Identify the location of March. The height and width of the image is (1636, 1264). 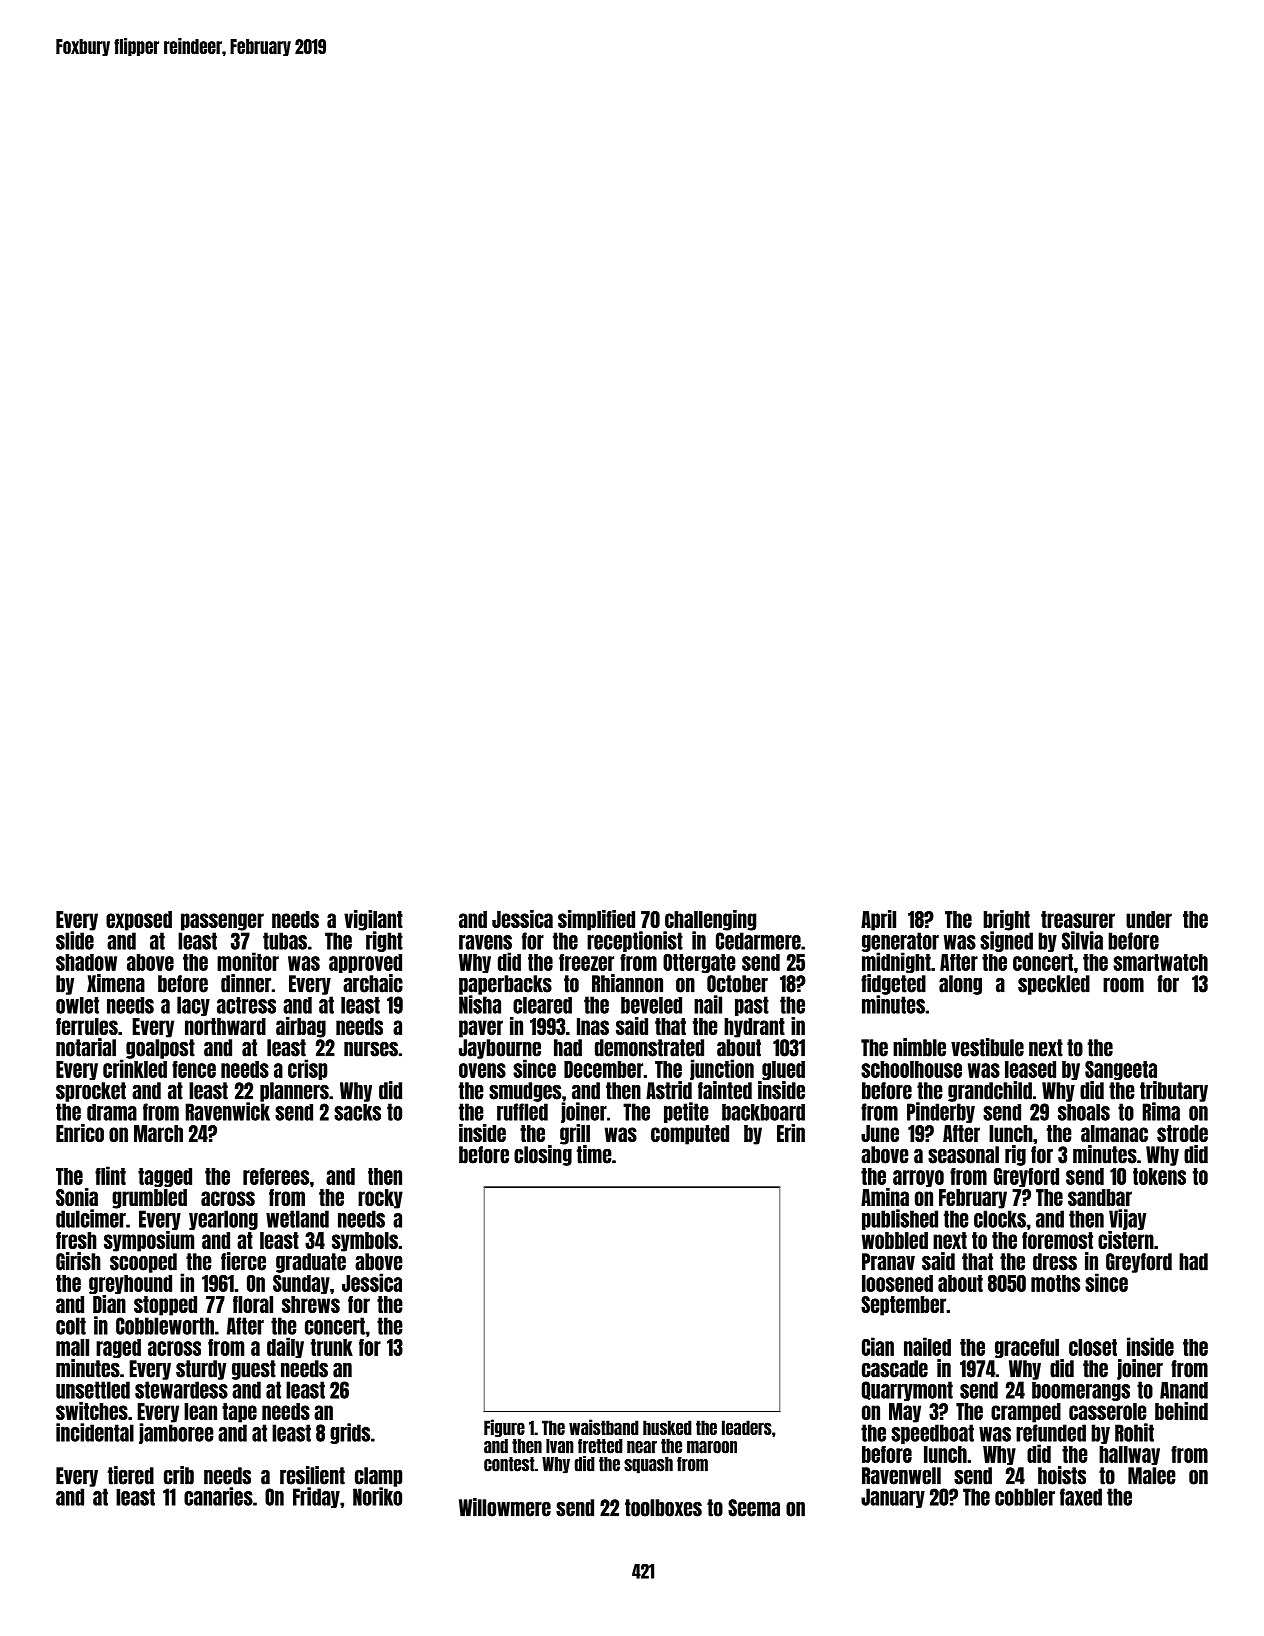
(158, 1133).
